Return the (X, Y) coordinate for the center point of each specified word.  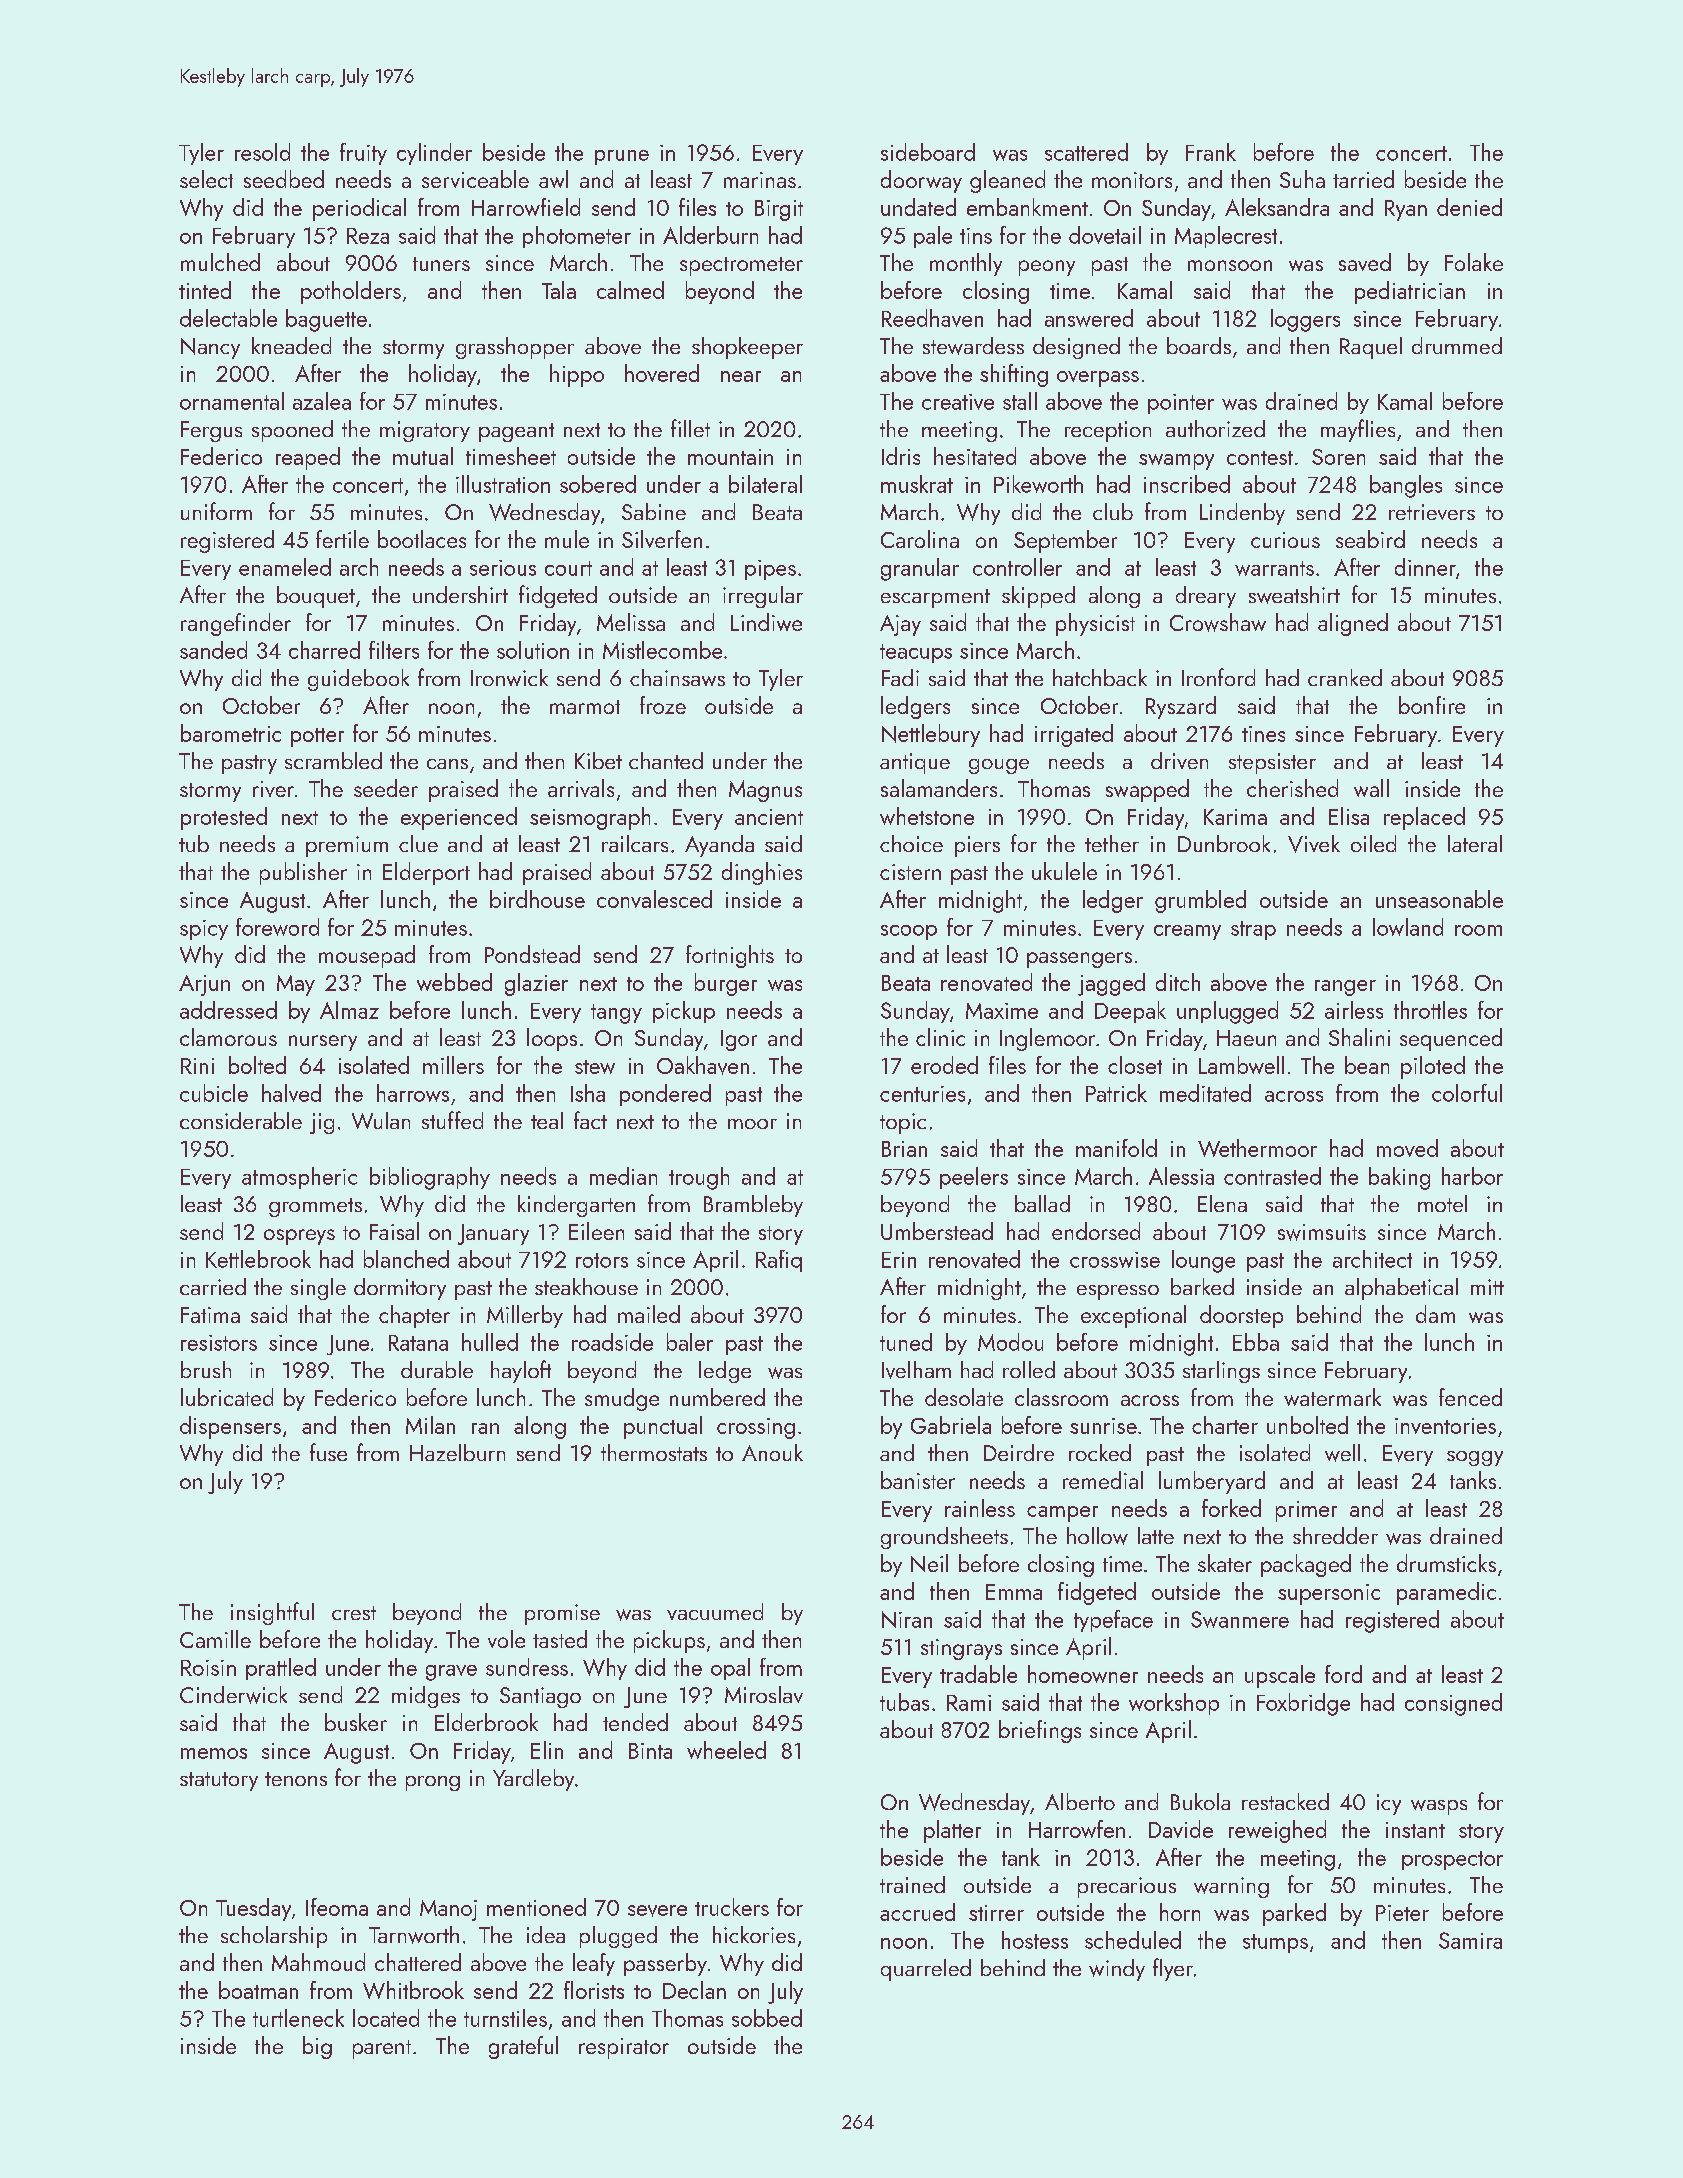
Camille (215, 1639)
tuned (906, 1342)
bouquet (316, 597)
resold (262, 152)
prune (622, 157)
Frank (1211, 152)
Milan (430, 1425)
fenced (1470, 1397)
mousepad (367, 956)
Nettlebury (931, 735)
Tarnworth (414, 1935)
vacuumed (715, 1611)
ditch (1178, 982)
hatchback (1100, 677)
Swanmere (1240, 1619)
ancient (769, 817)
